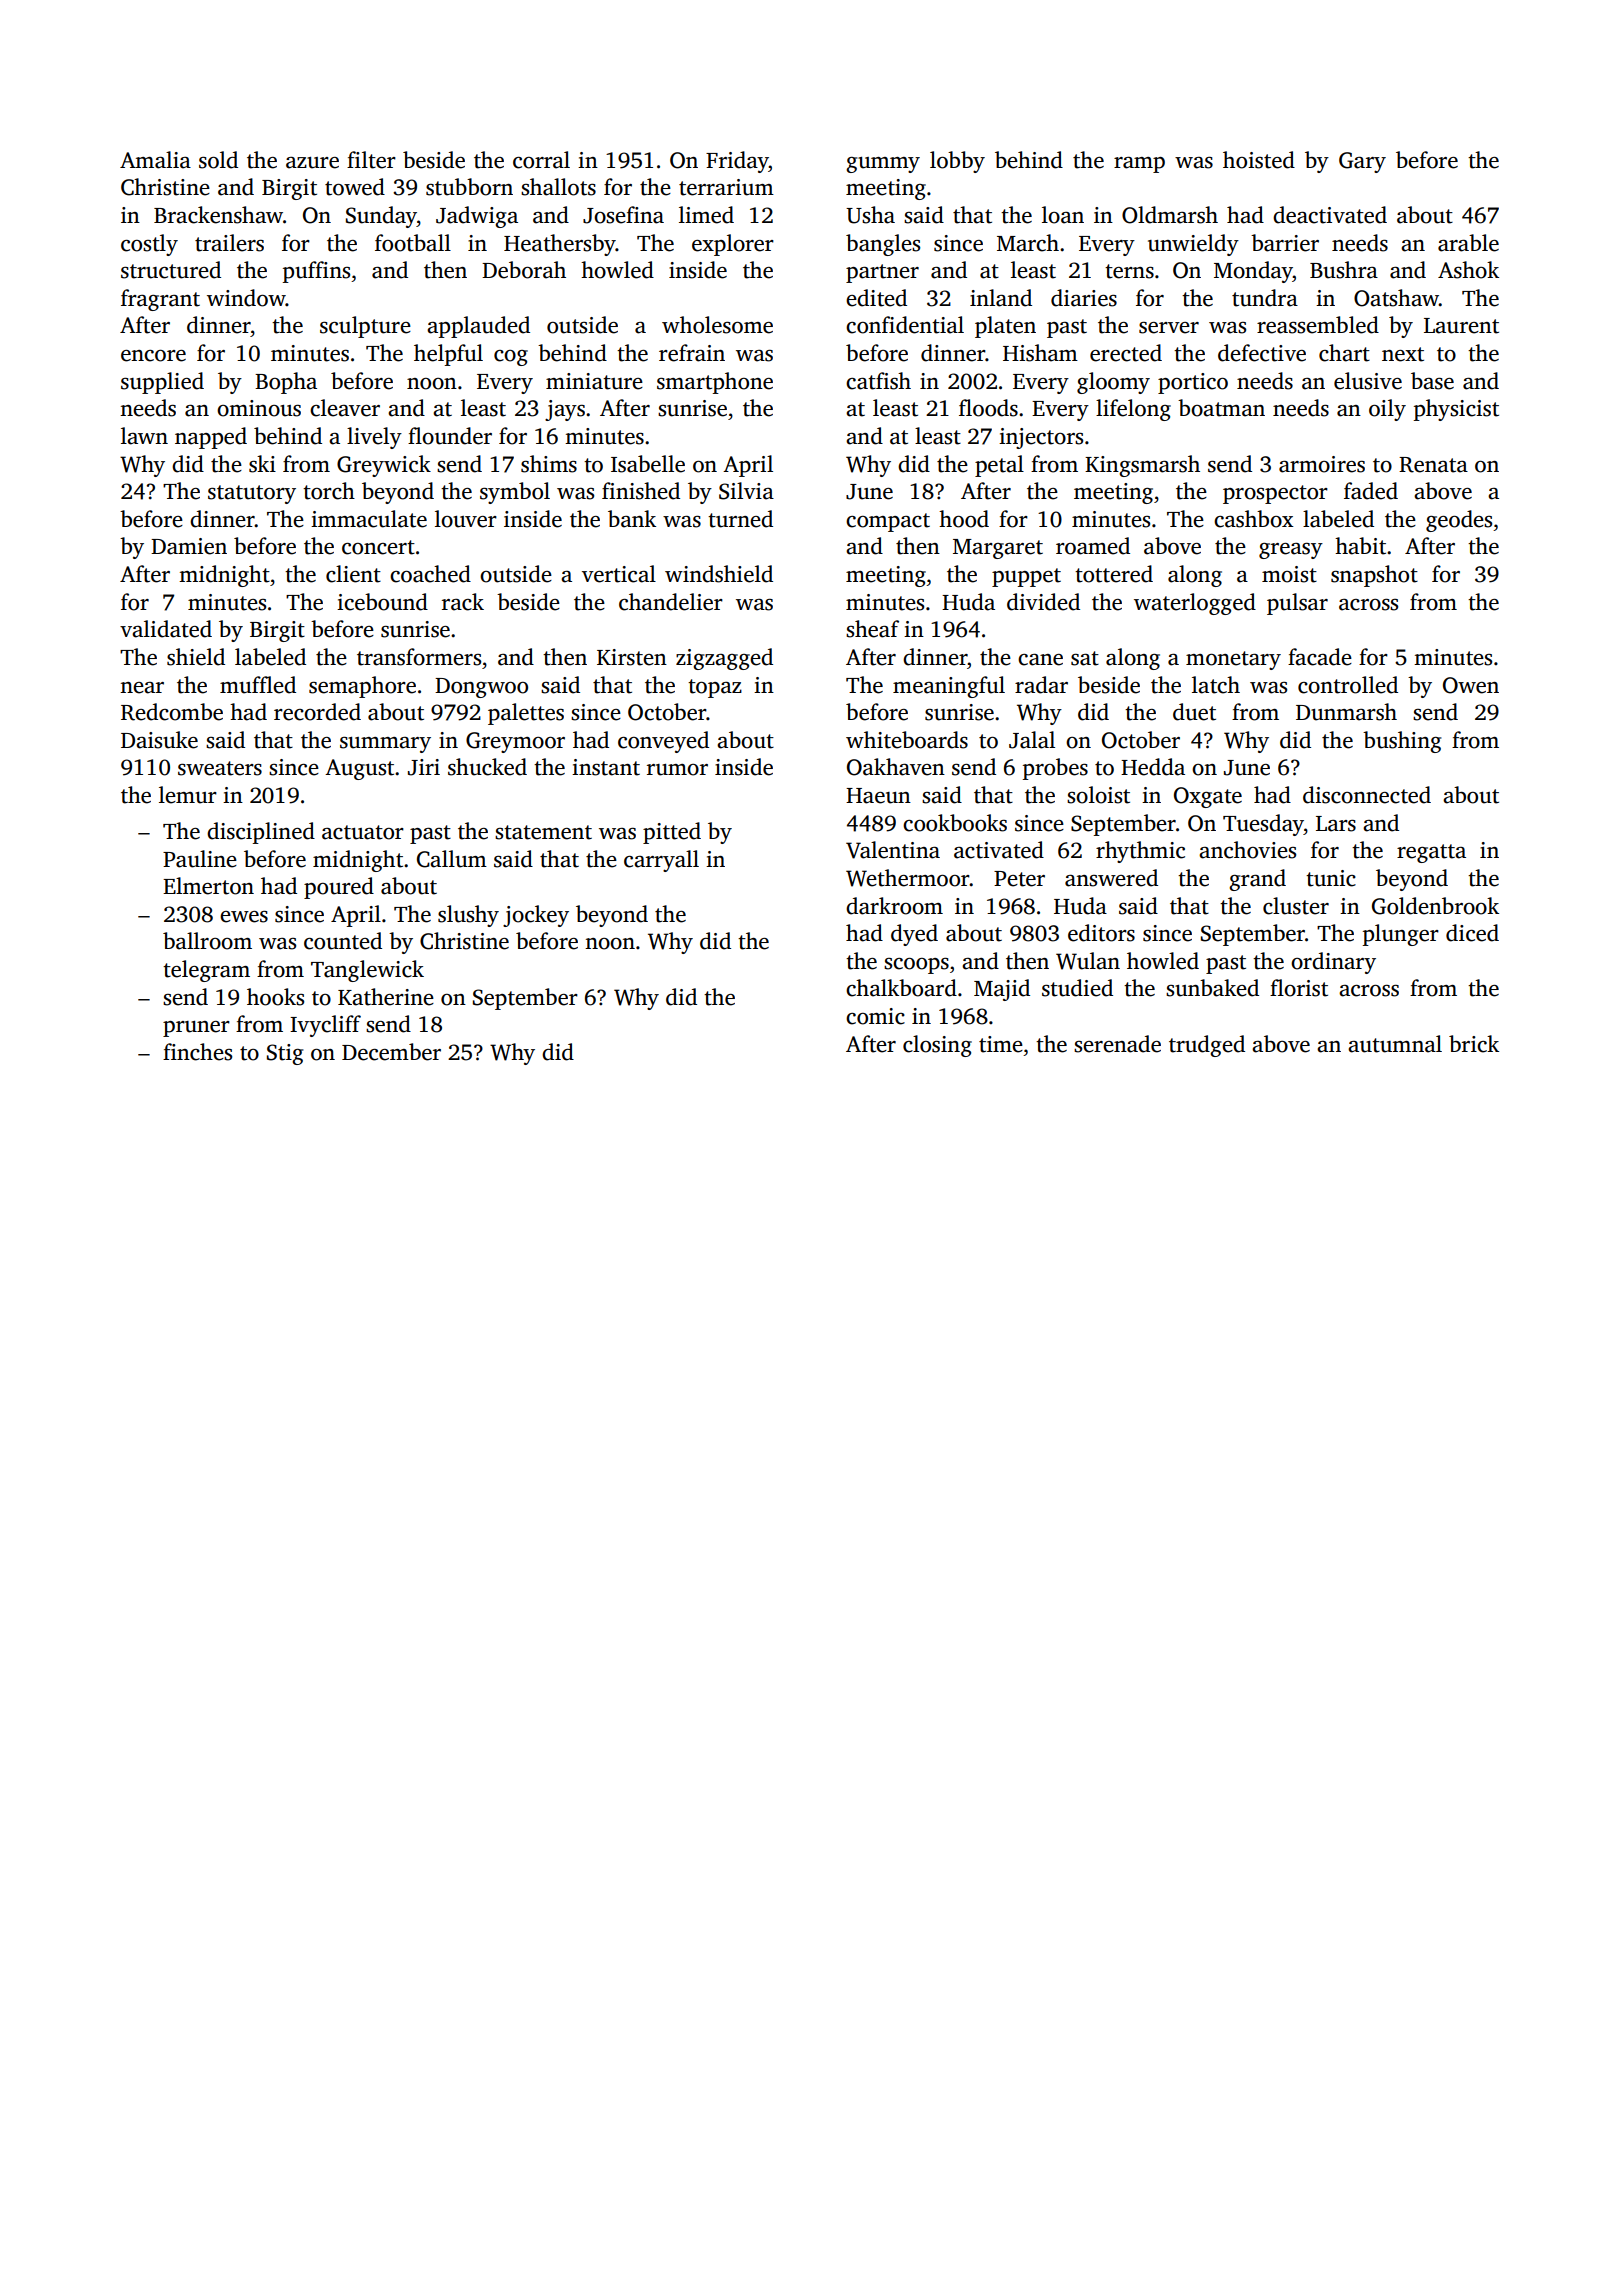 This screenshot has width=1620, height=2292. Describe the element at coordinates (1291, 551) in the screenshot. I see `greasy` at that location.
